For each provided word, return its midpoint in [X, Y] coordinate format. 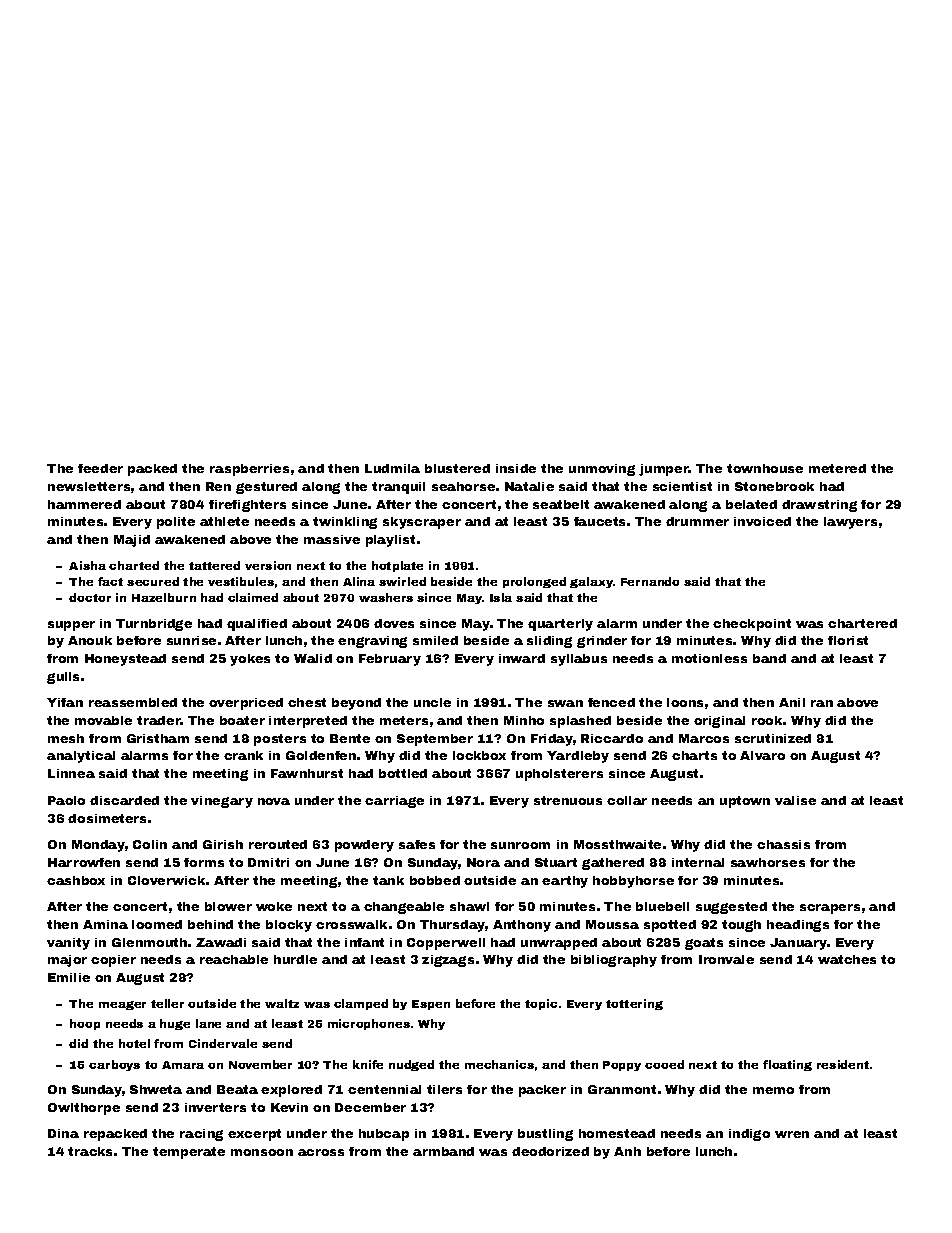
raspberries [249, 470]
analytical [81, 757]
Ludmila [392, 468]
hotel [134, 1043]
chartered [862, 623]
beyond [356, 704]
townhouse [765, 468]
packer [542, 1091]
